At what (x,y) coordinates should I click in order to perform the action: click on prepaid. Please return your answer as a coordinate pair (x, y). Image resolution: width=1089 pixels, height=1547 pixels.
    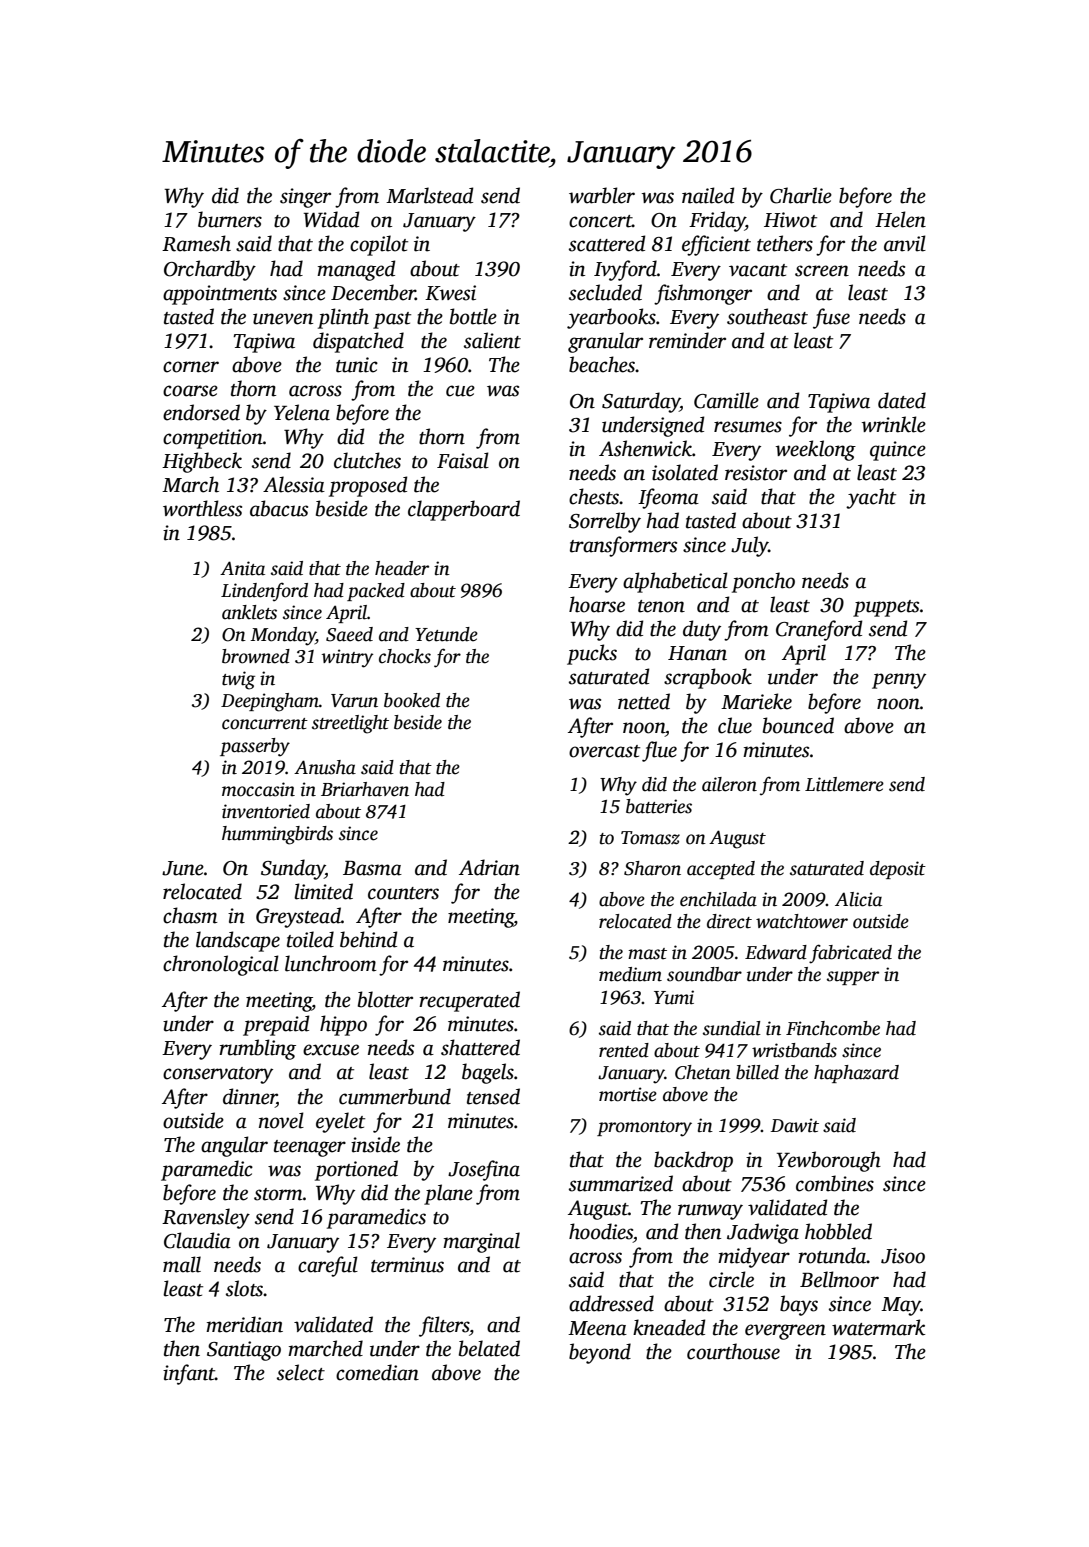
    Looking at the image, I should click on (276, 1025).
